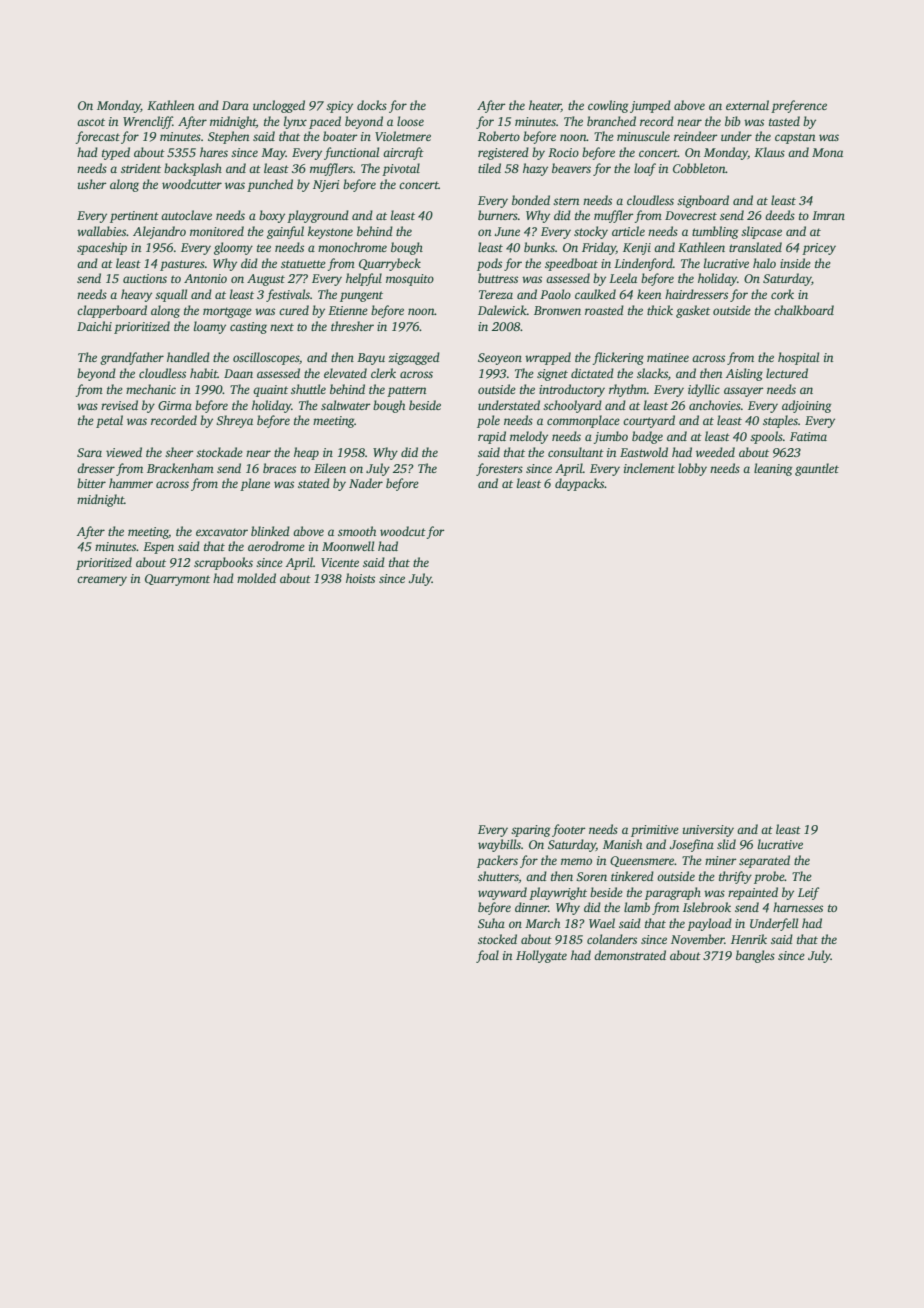  Describe the element at coordinates (179, 452) in the screenshot. I see `sheer` at that location.
